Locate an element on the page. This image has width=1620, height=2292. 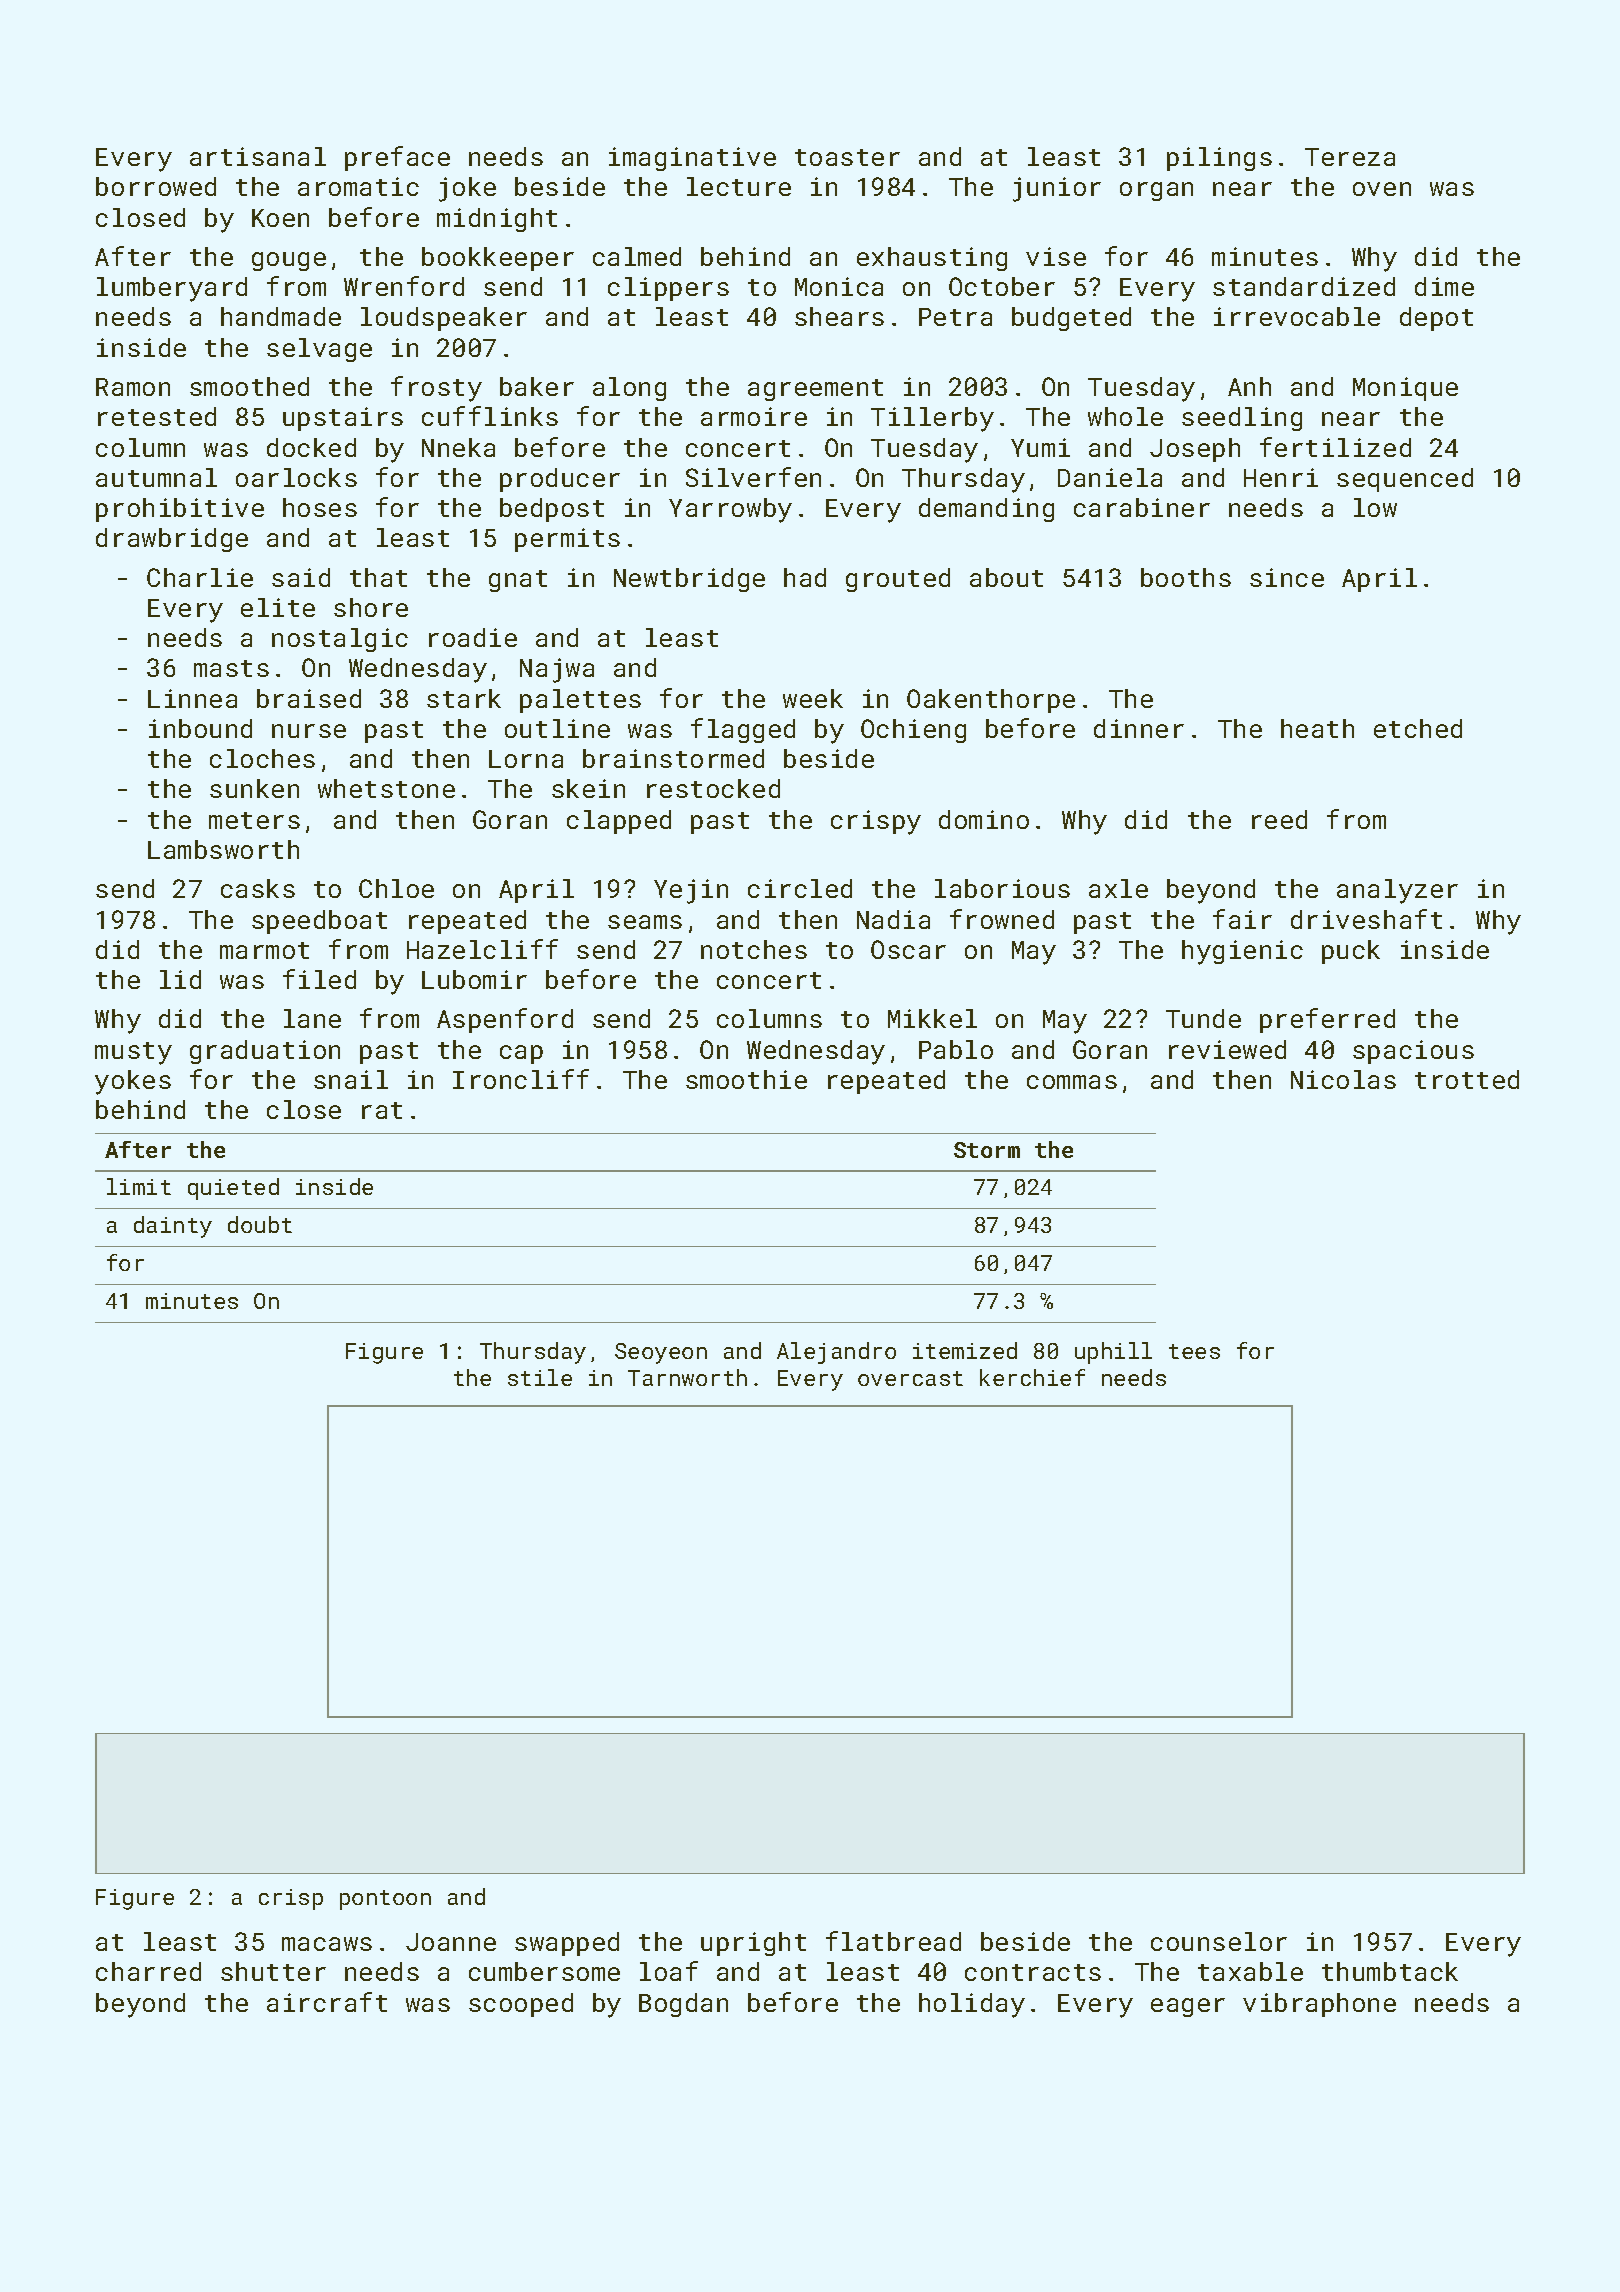
counselor is located at coordinates (1219, 1941).
